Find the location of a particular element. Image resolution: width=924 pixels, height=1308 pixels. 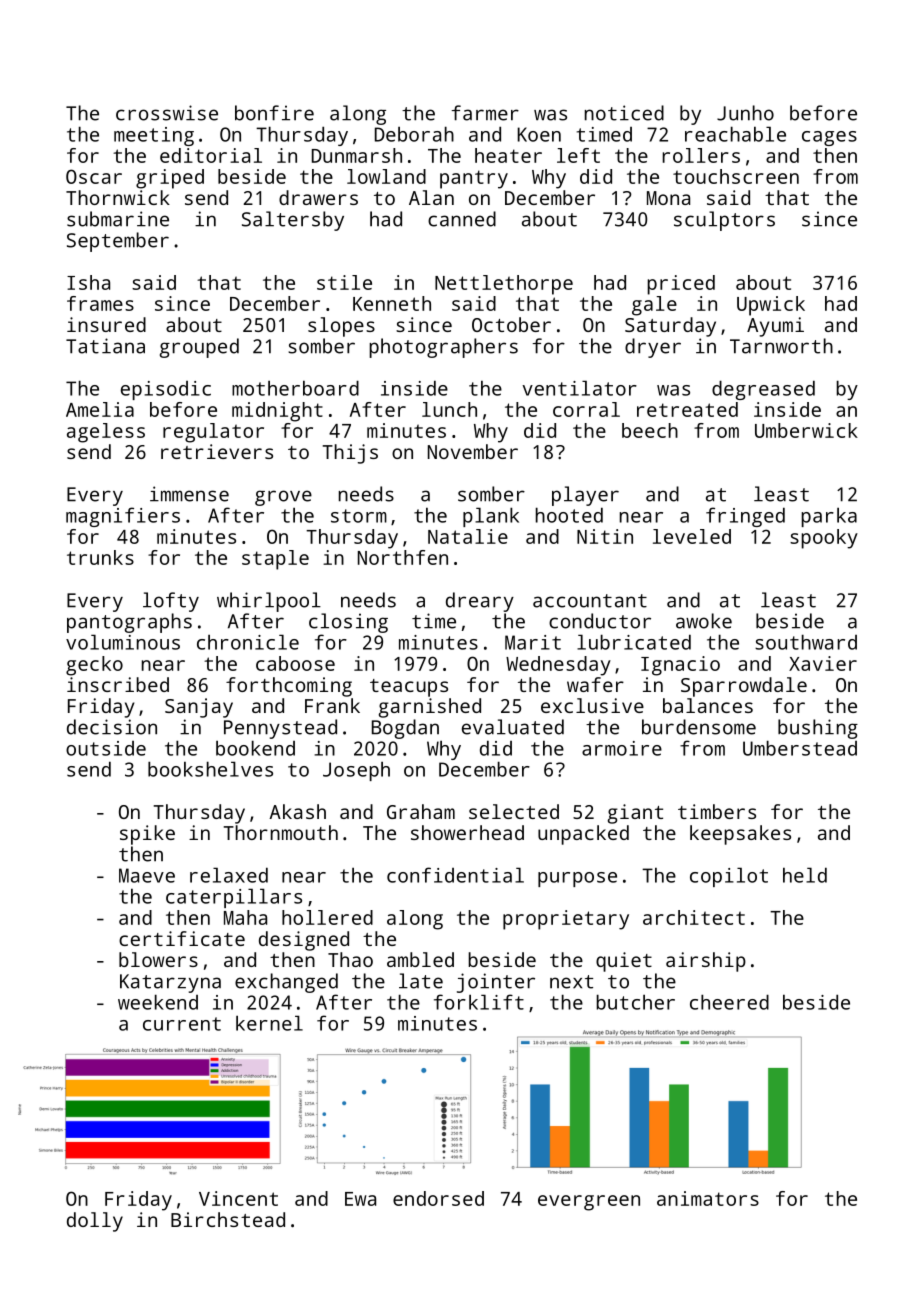

priced is located at coordinates (681, 285).
